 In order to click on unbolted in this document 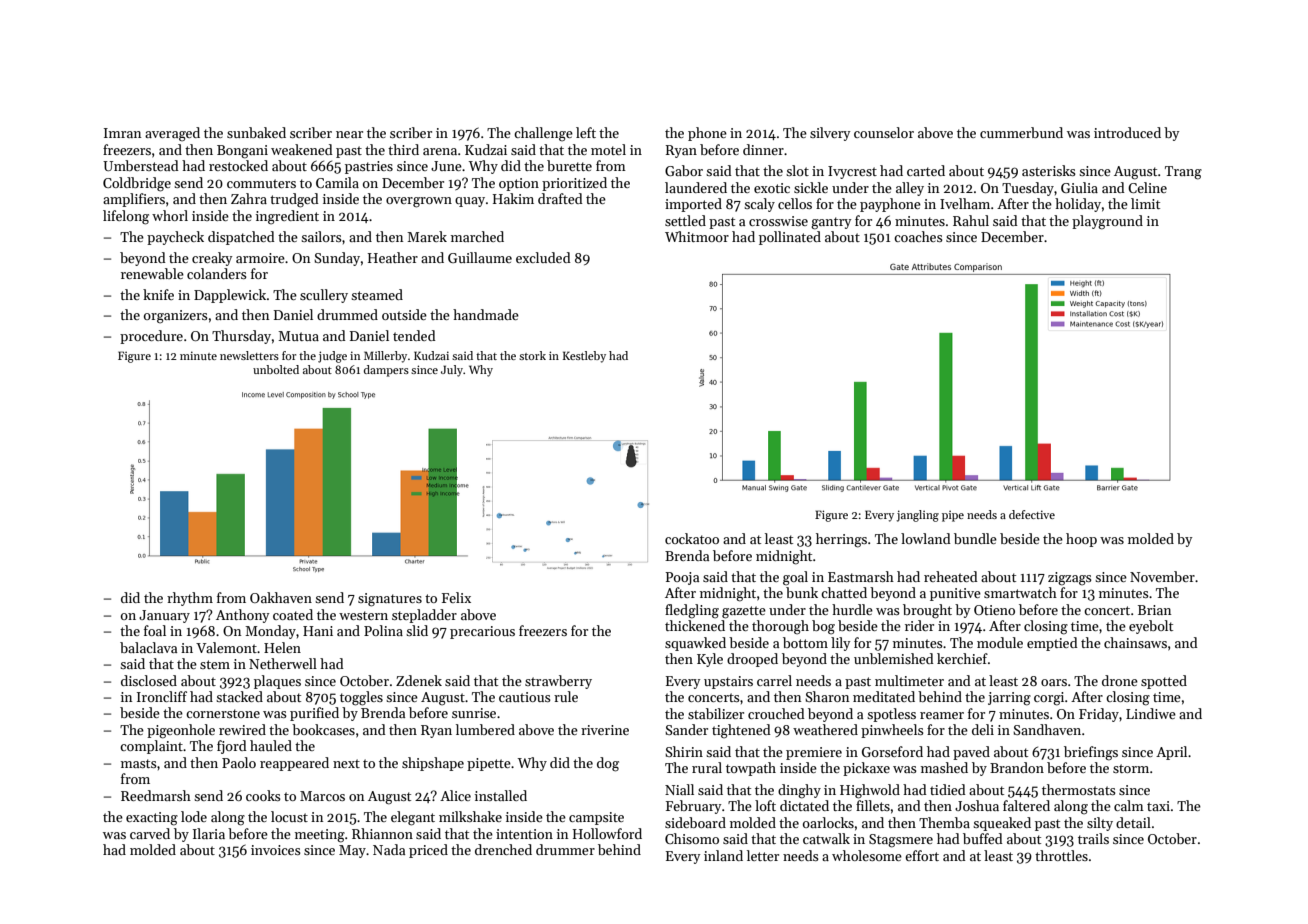, I will do `click(276, 369)`.
